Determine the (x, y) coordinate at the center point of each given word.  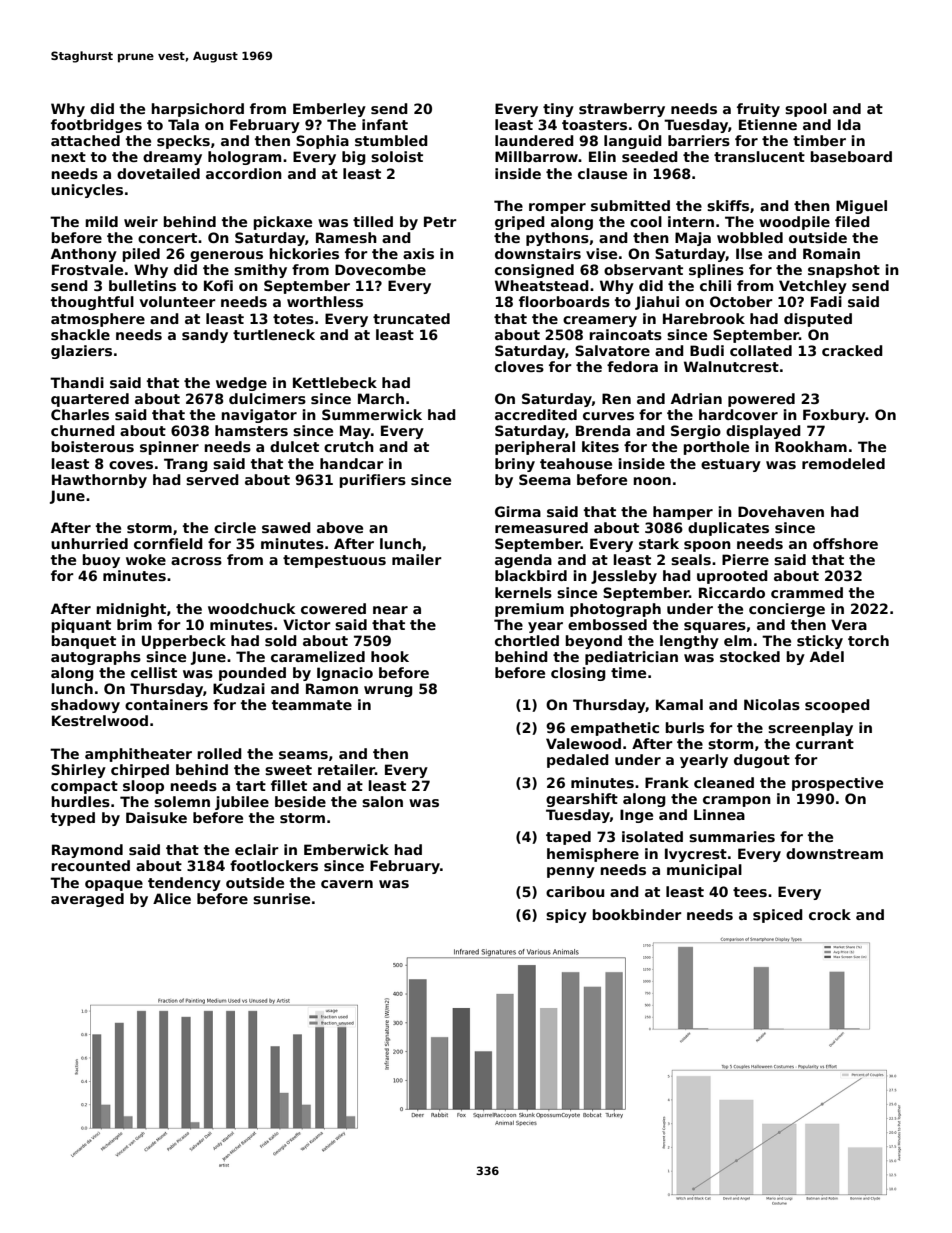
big (354, 158)
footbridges (96, 126)
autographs (96, 658)
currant (825, 744)
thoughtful (92, 303)
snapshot (844, 271)
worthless (325, 301)
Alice (172, 898)
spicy (566, 916)
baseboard (851, 156)
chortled (527, 640)
